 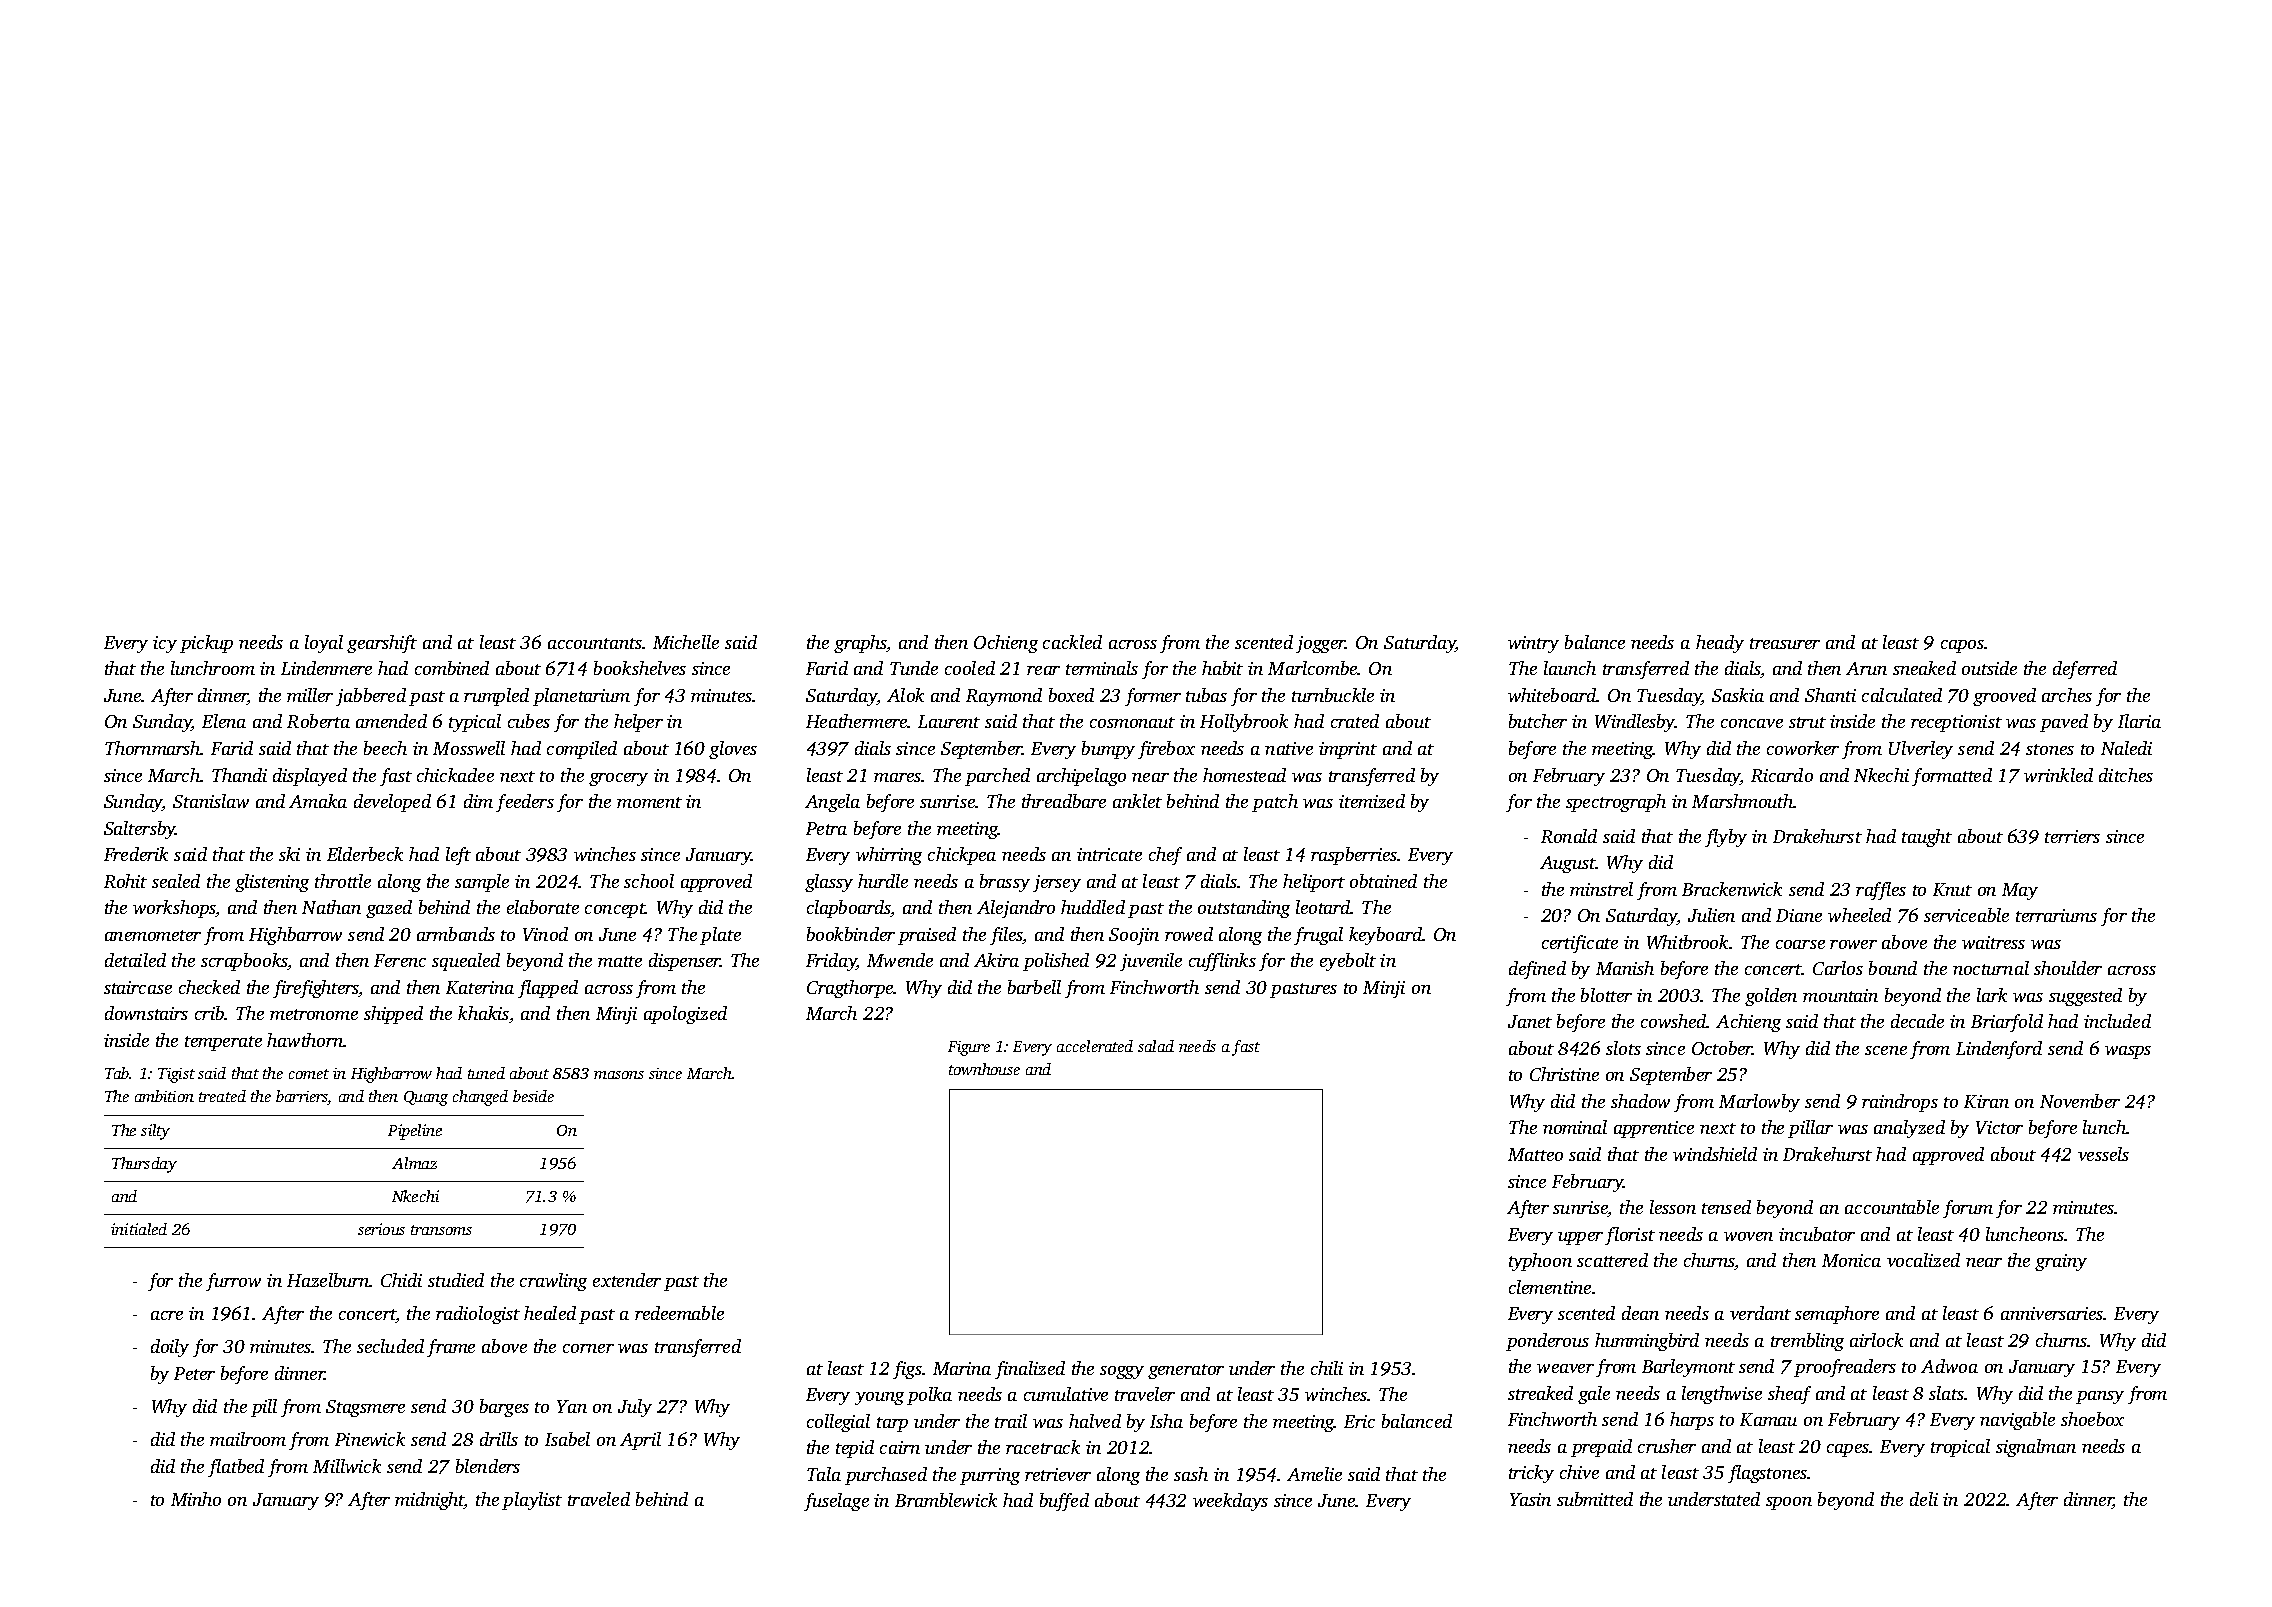 I want to click on icy, so click(x=165, y=644).
